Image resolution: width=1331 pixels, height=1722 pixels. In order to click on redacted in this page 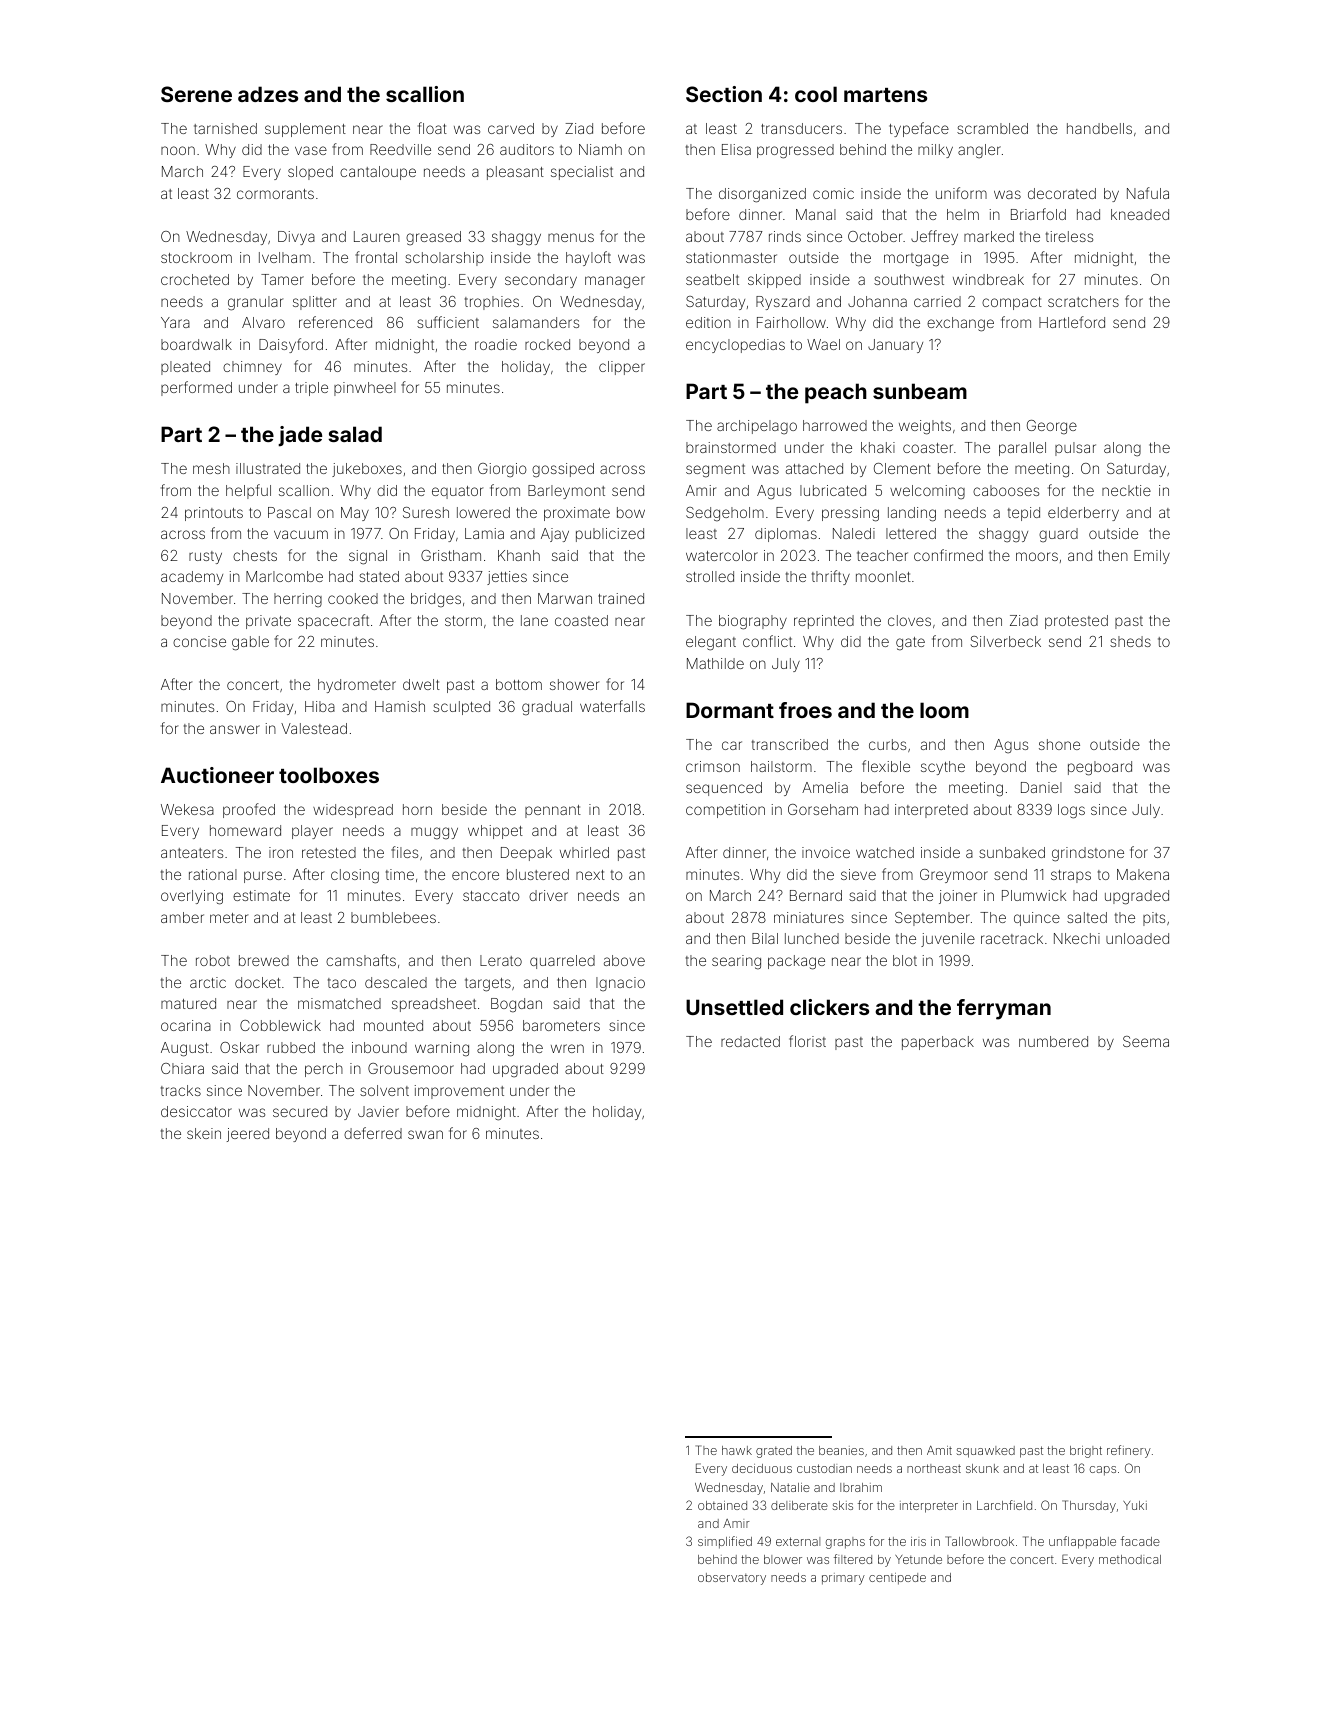, I will do `click(750, 1041)`.
